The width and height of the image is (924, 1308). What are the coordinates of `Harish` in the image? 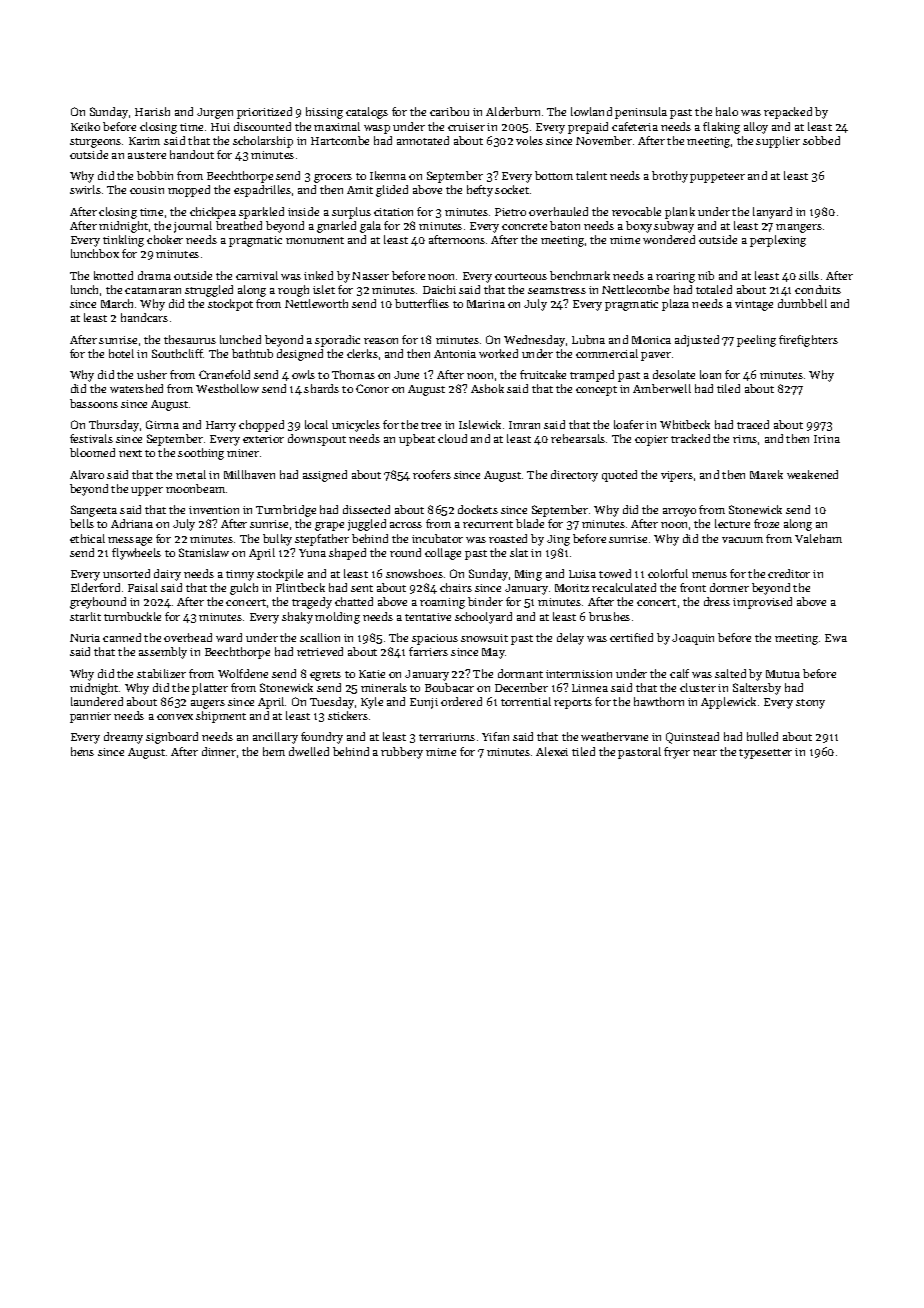 It's located at (152, 111).
